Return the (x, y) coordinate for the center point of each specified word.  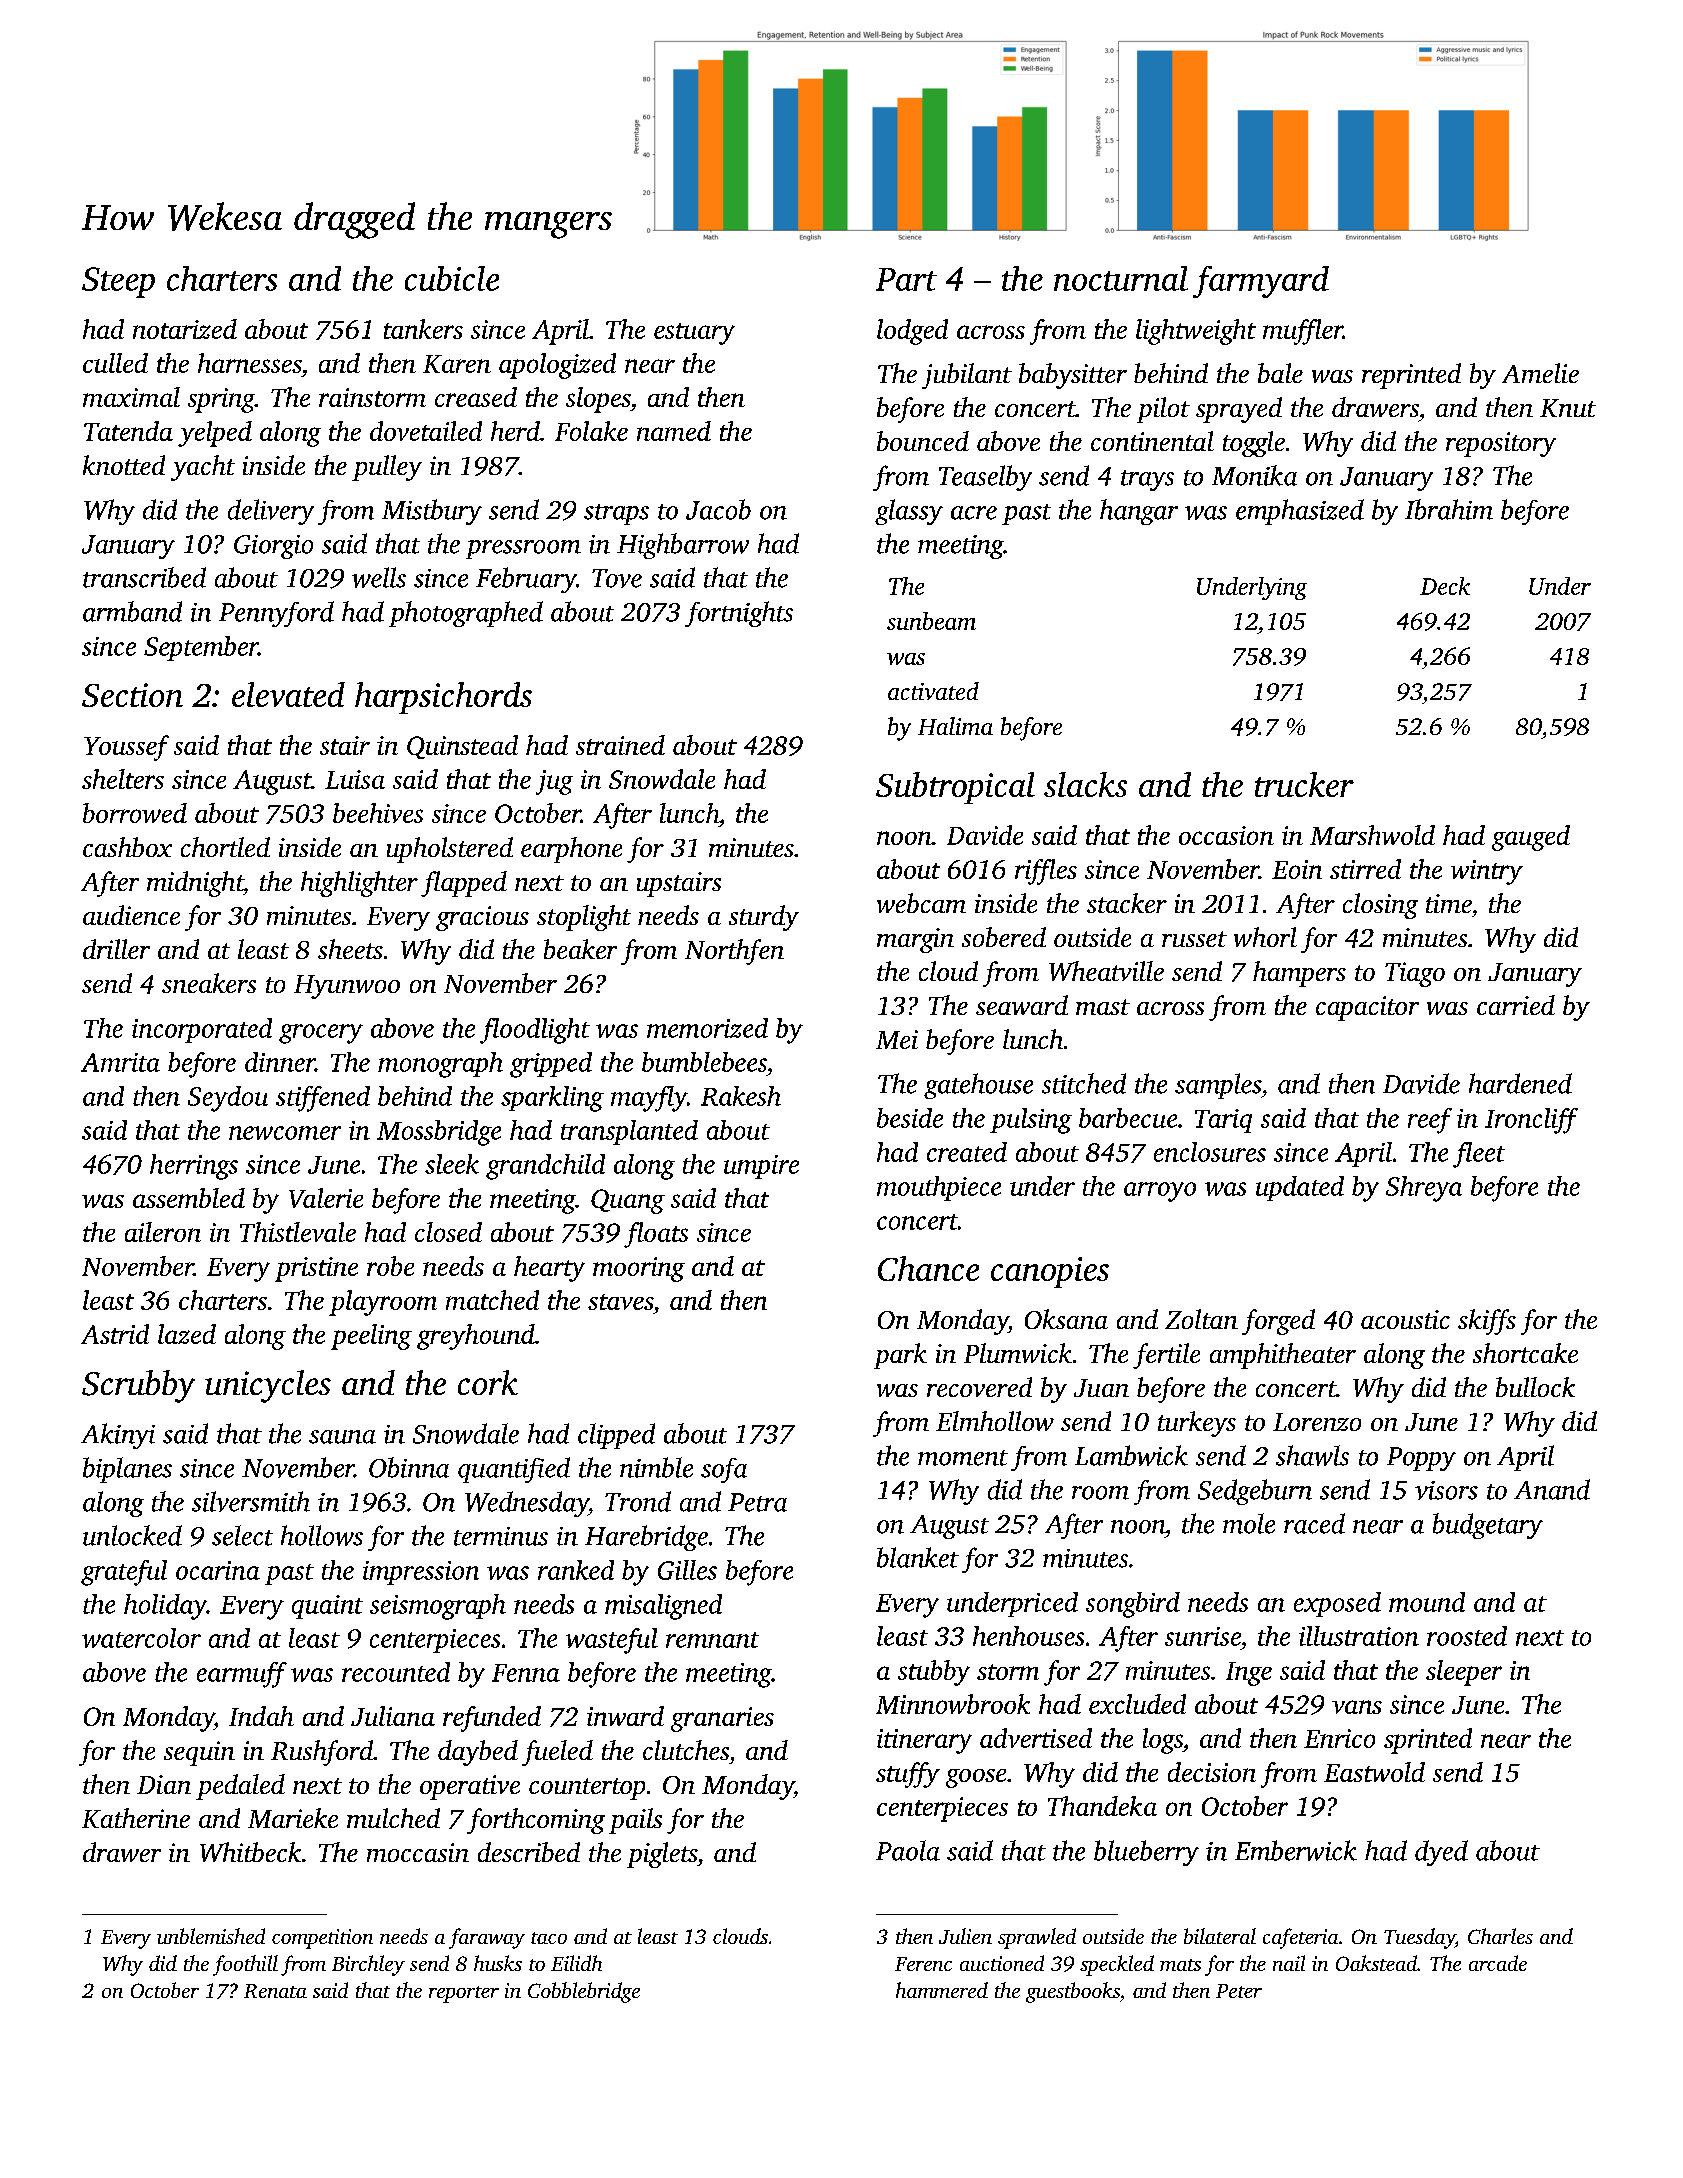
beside (910, 1118)
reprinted (1411, 376)
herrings (194, 1167)
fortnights (739, 614)
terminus (501, 1536)
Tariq (1223, 1121)
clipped (616, 1436)
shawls (1312, 1455)
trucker (1304, 784)
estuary (694, 334)
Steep (118, 282)
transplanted (629, 1132)
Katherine (136, 1818)
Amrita (120, 1062)
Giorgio (273, 547)
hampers (1299, 974)
